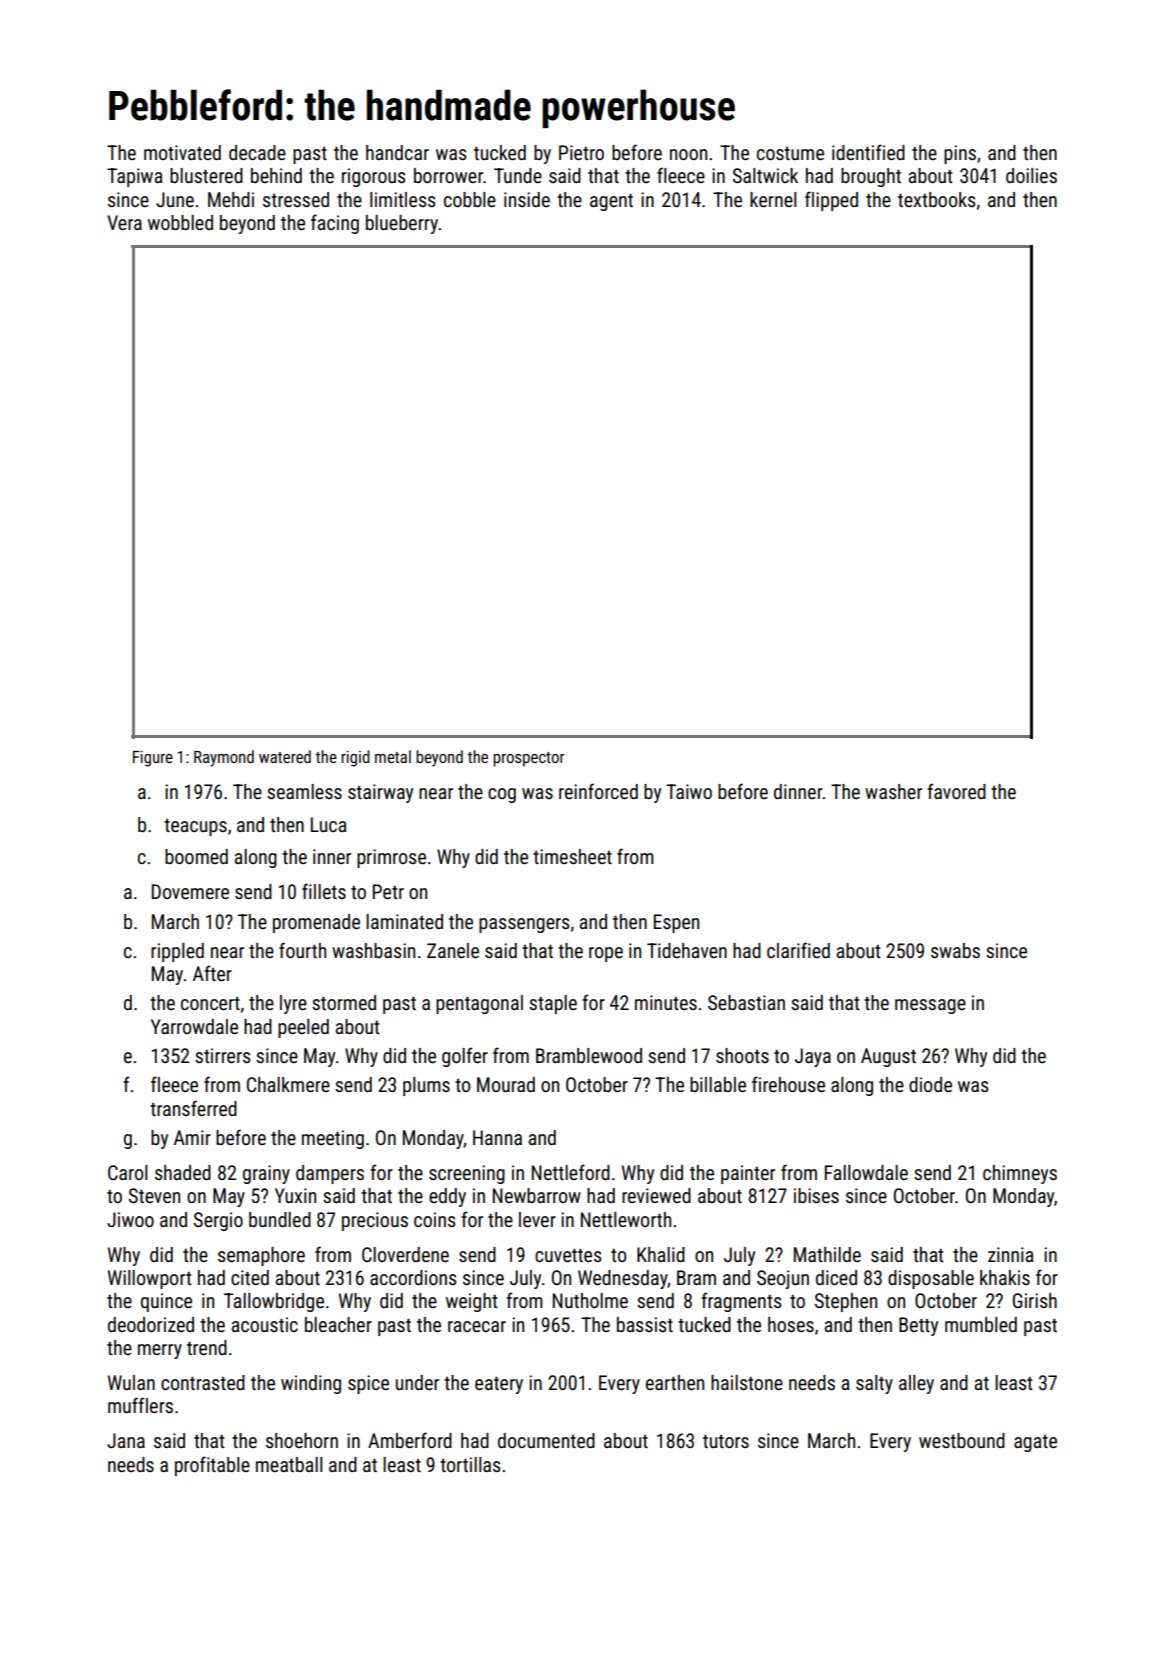  What do you see at coordinates (930, 1006) in the image?
I see `message` at bounding box center [930, 1006].
